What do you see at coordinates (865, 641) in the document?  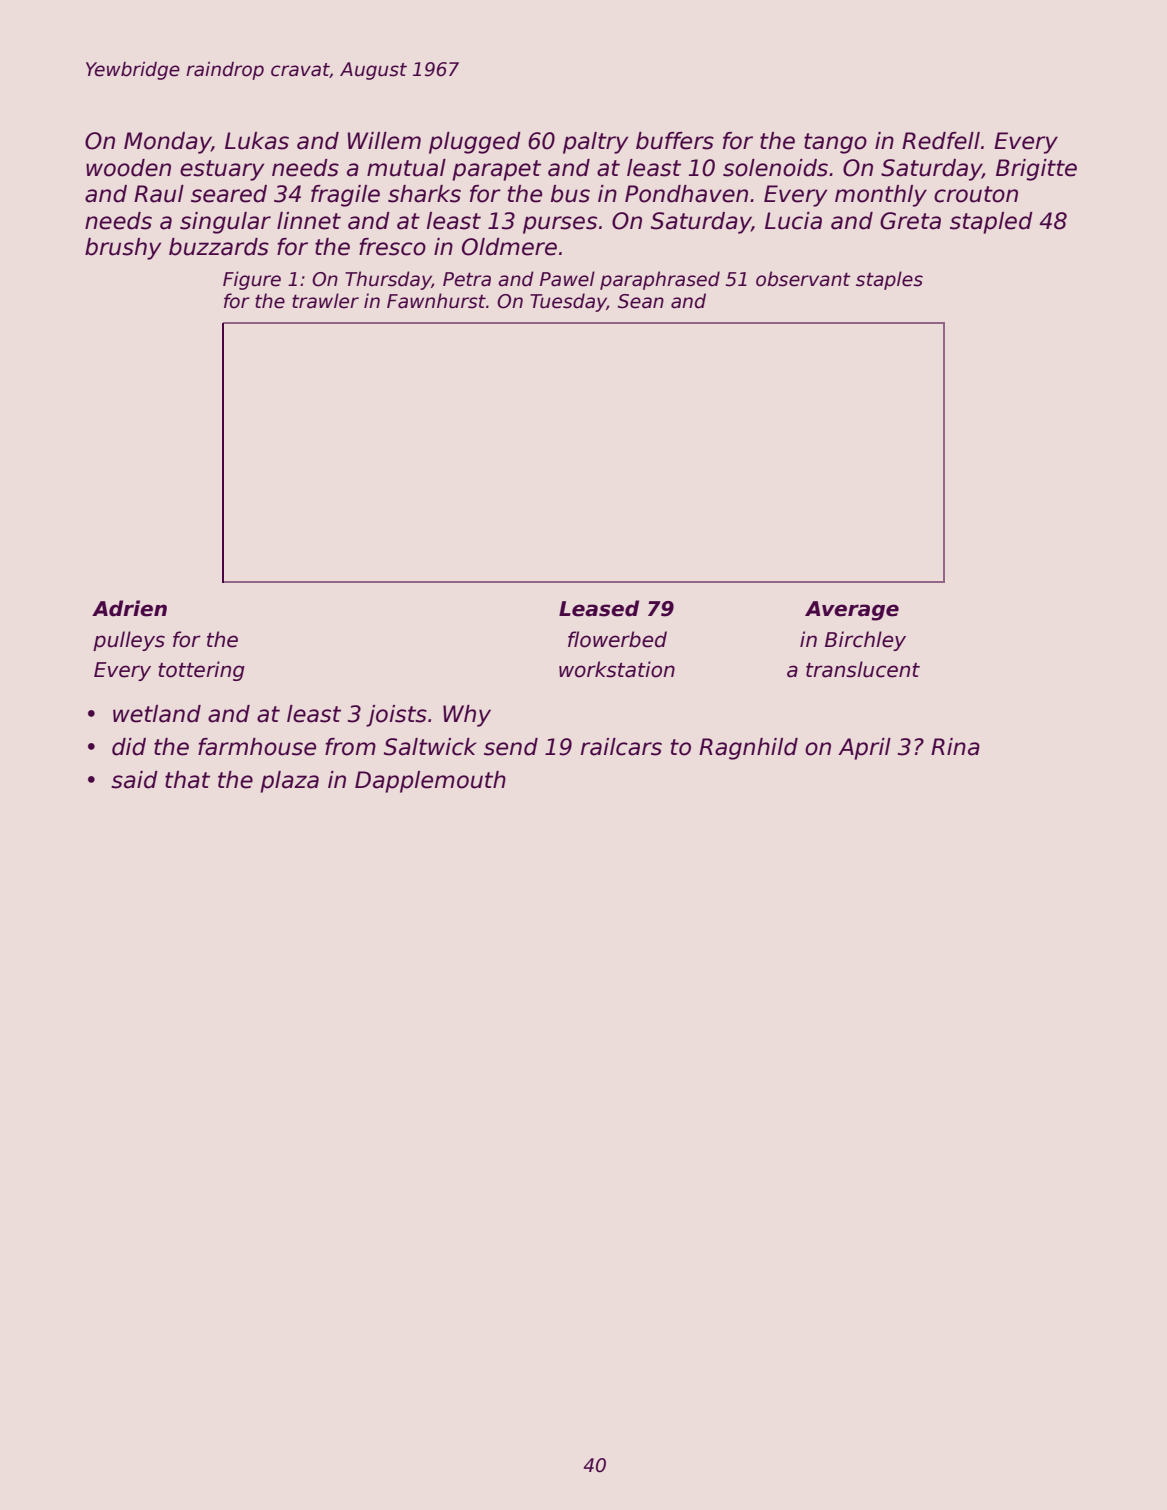 I see `Birchley` at bounding box center [865, 641].
